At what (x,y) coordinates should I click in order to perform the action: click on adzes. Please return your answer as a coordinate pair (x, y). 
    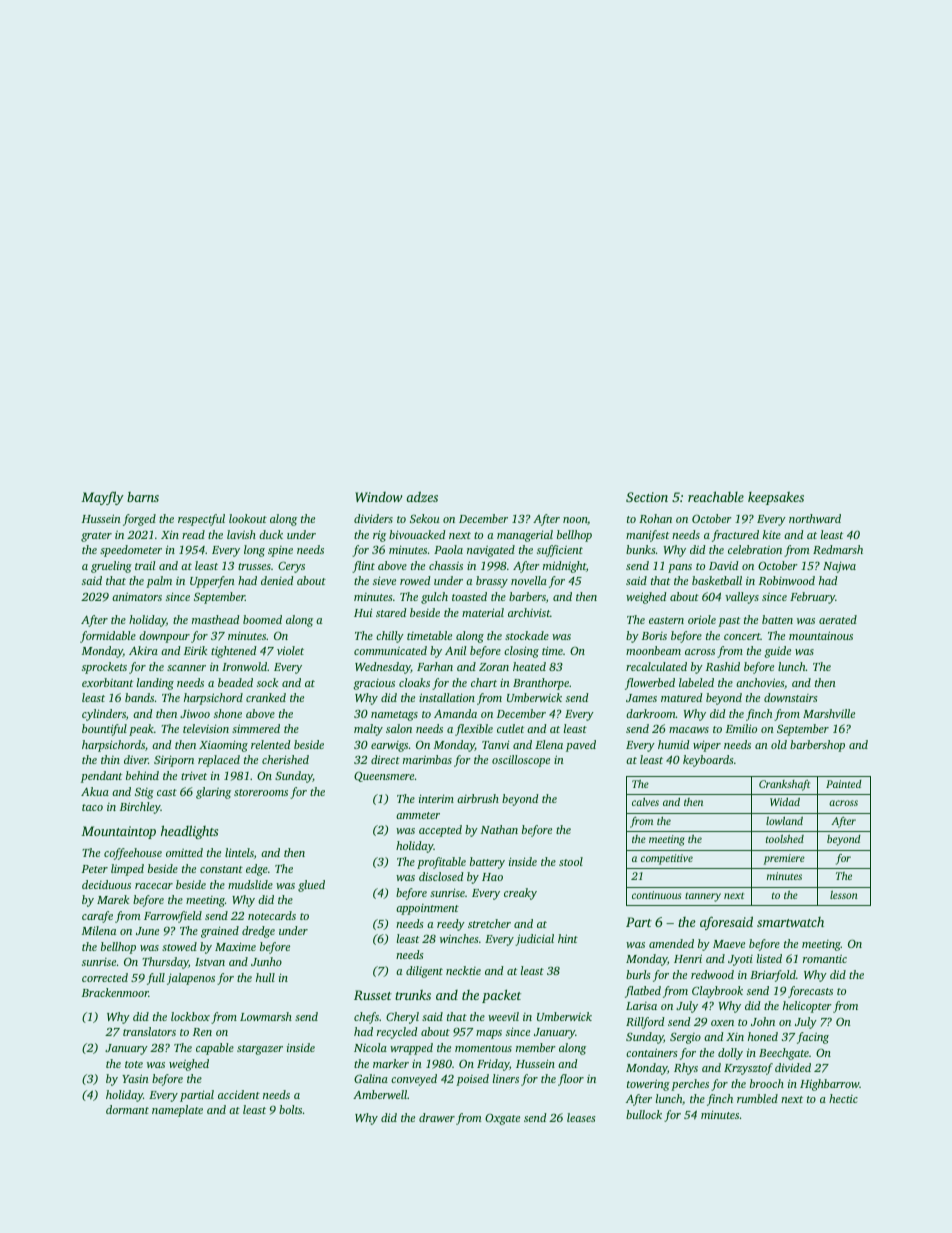
    Looking at the image, I should click on (422, 496).
